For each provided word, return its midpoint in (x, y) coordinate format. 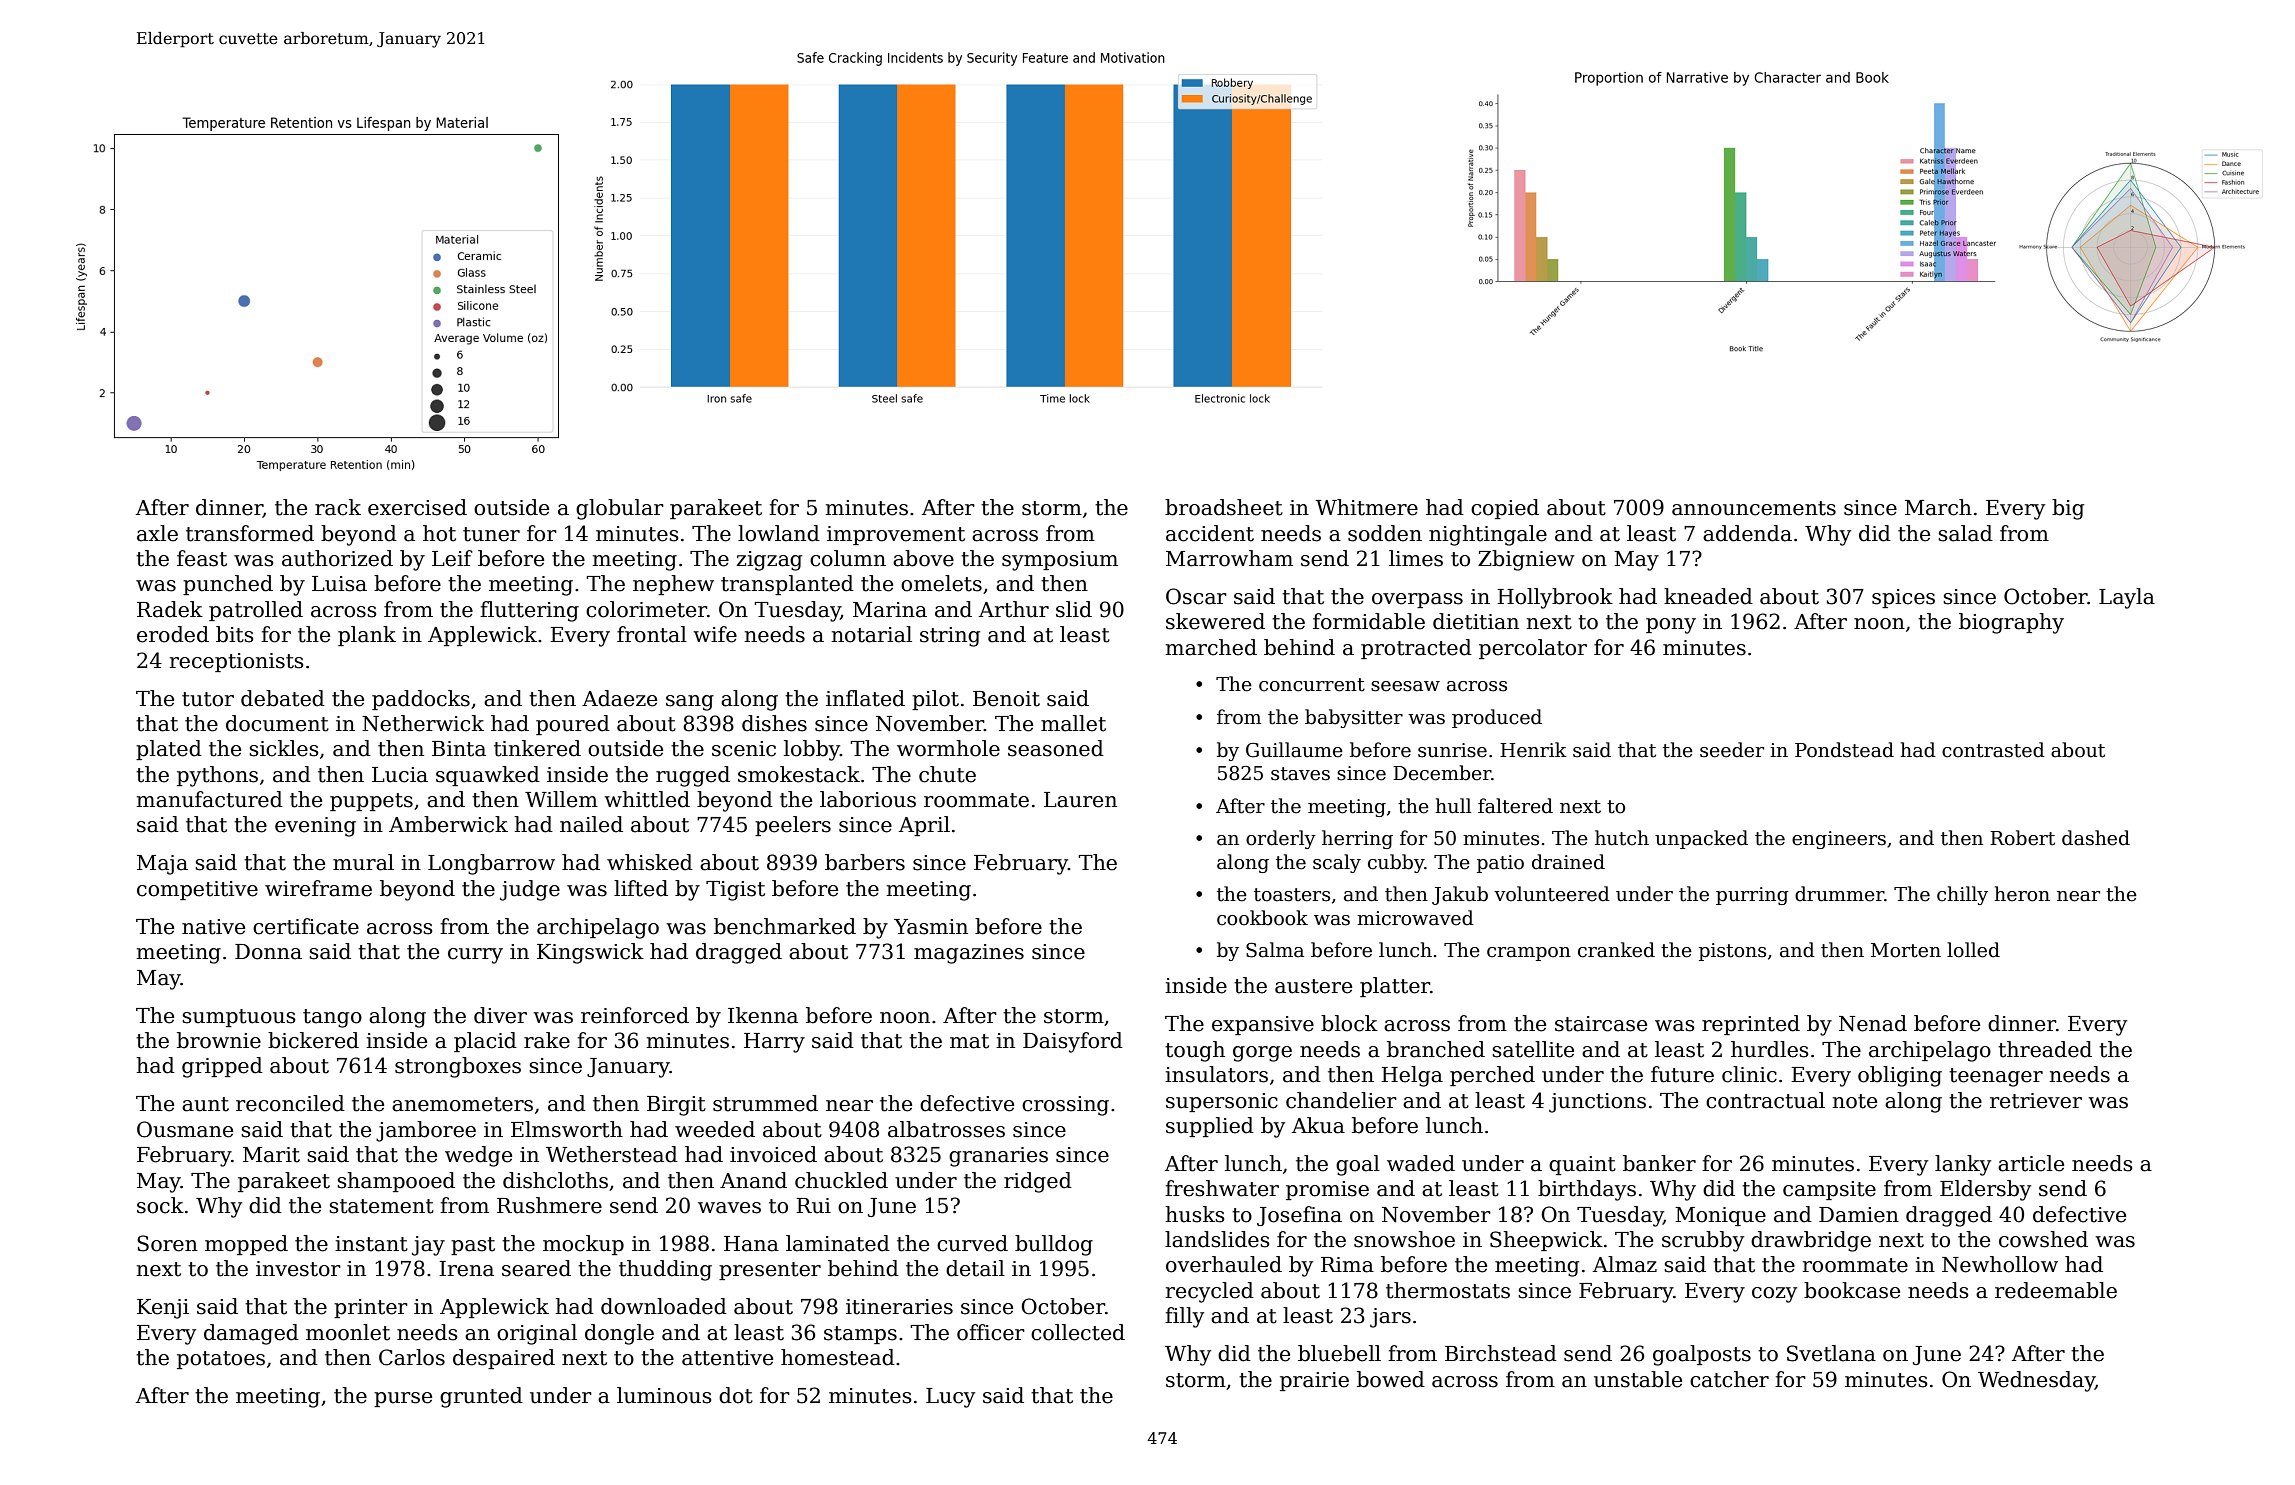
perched (1492, 1076)
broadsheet (1224, 507)
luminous (664, 1395)
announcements (1754, 508)
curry (475, 956)
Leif (452, 558)
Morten (1906, 950)
